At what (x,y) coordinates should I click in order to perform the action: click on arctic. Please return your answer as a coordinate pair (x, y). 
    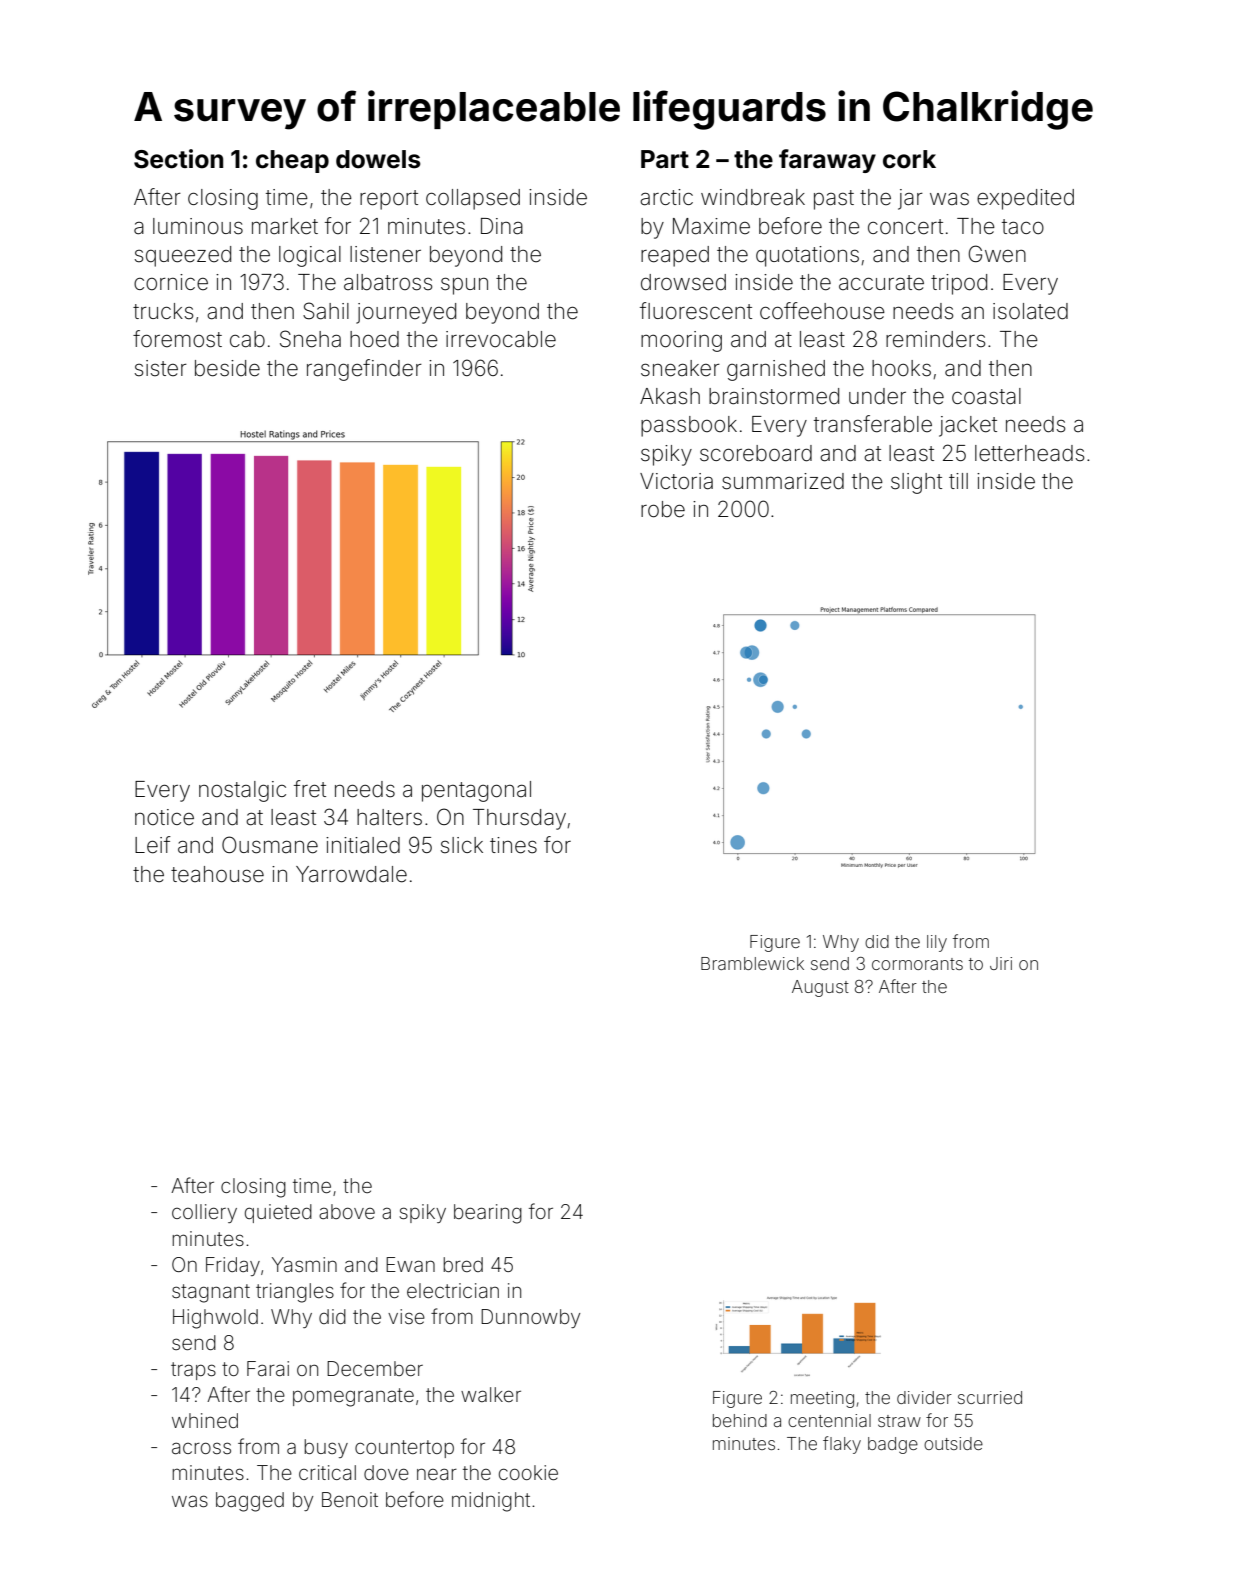
    Looking at the image, I should click on (666, 197).
